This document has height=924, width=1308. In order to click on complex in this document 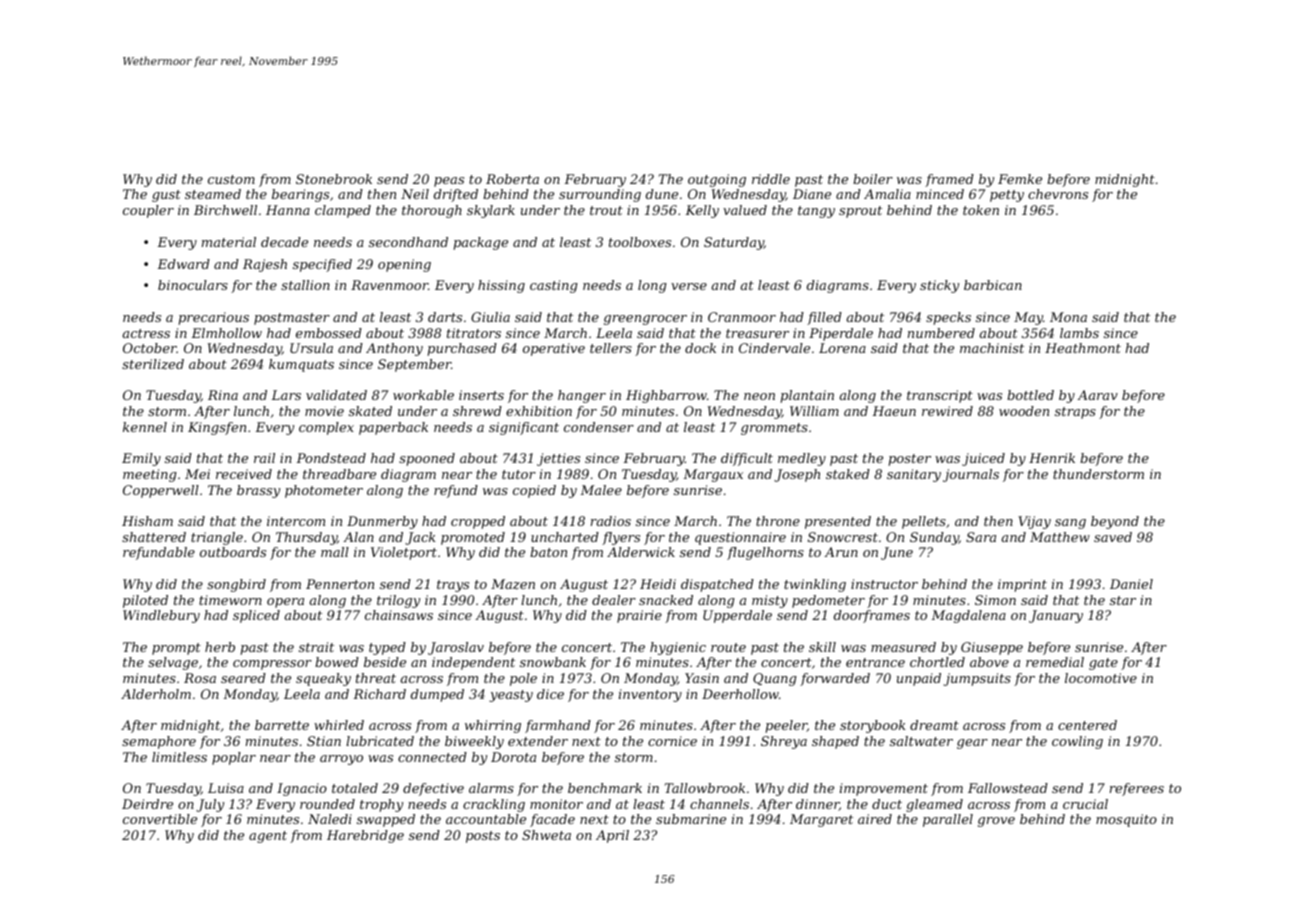, I will do `click(326, 428)`.
